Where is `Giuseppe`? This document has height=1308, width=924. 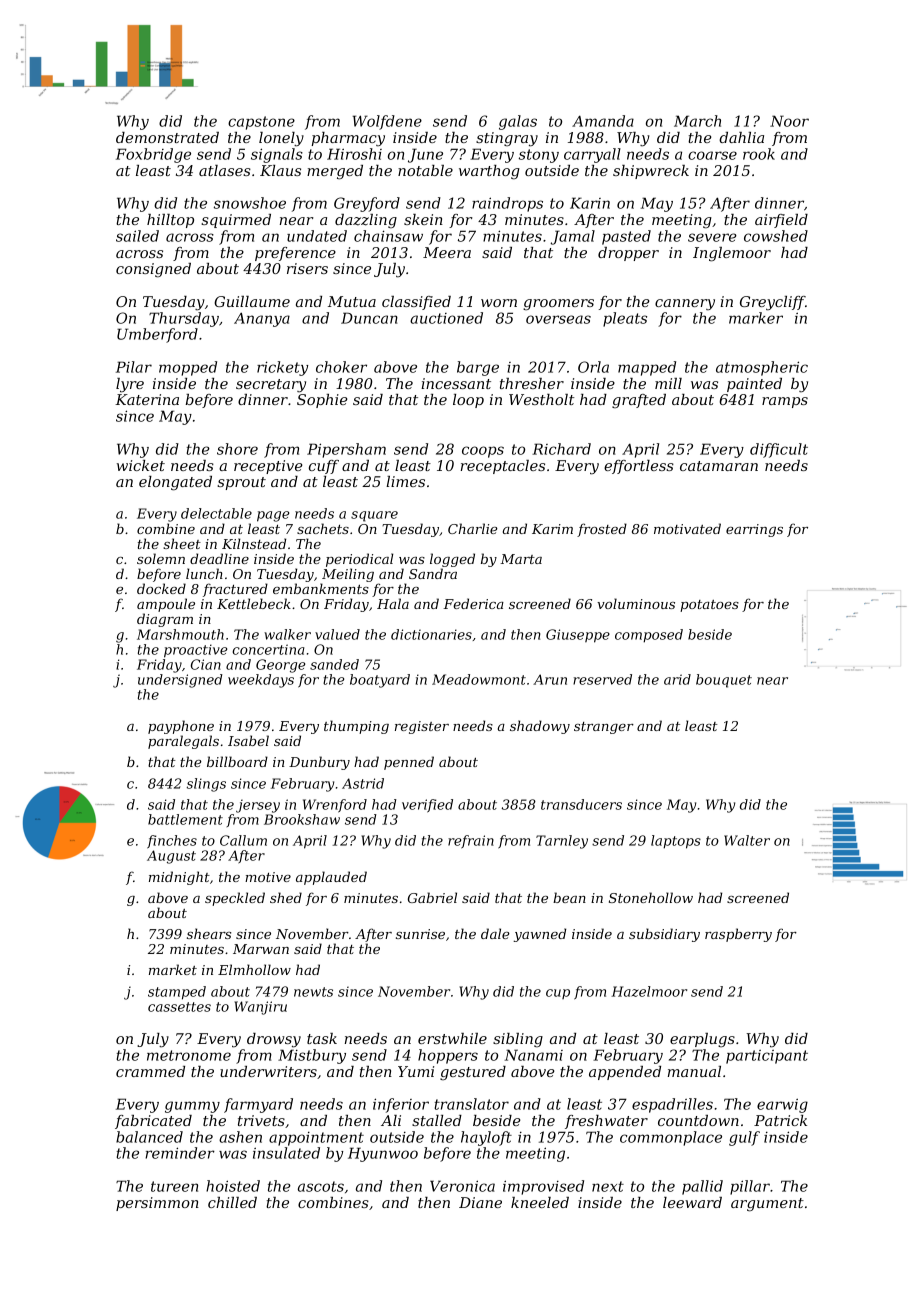 Giuseppe is located at coordinates (578, 636).
